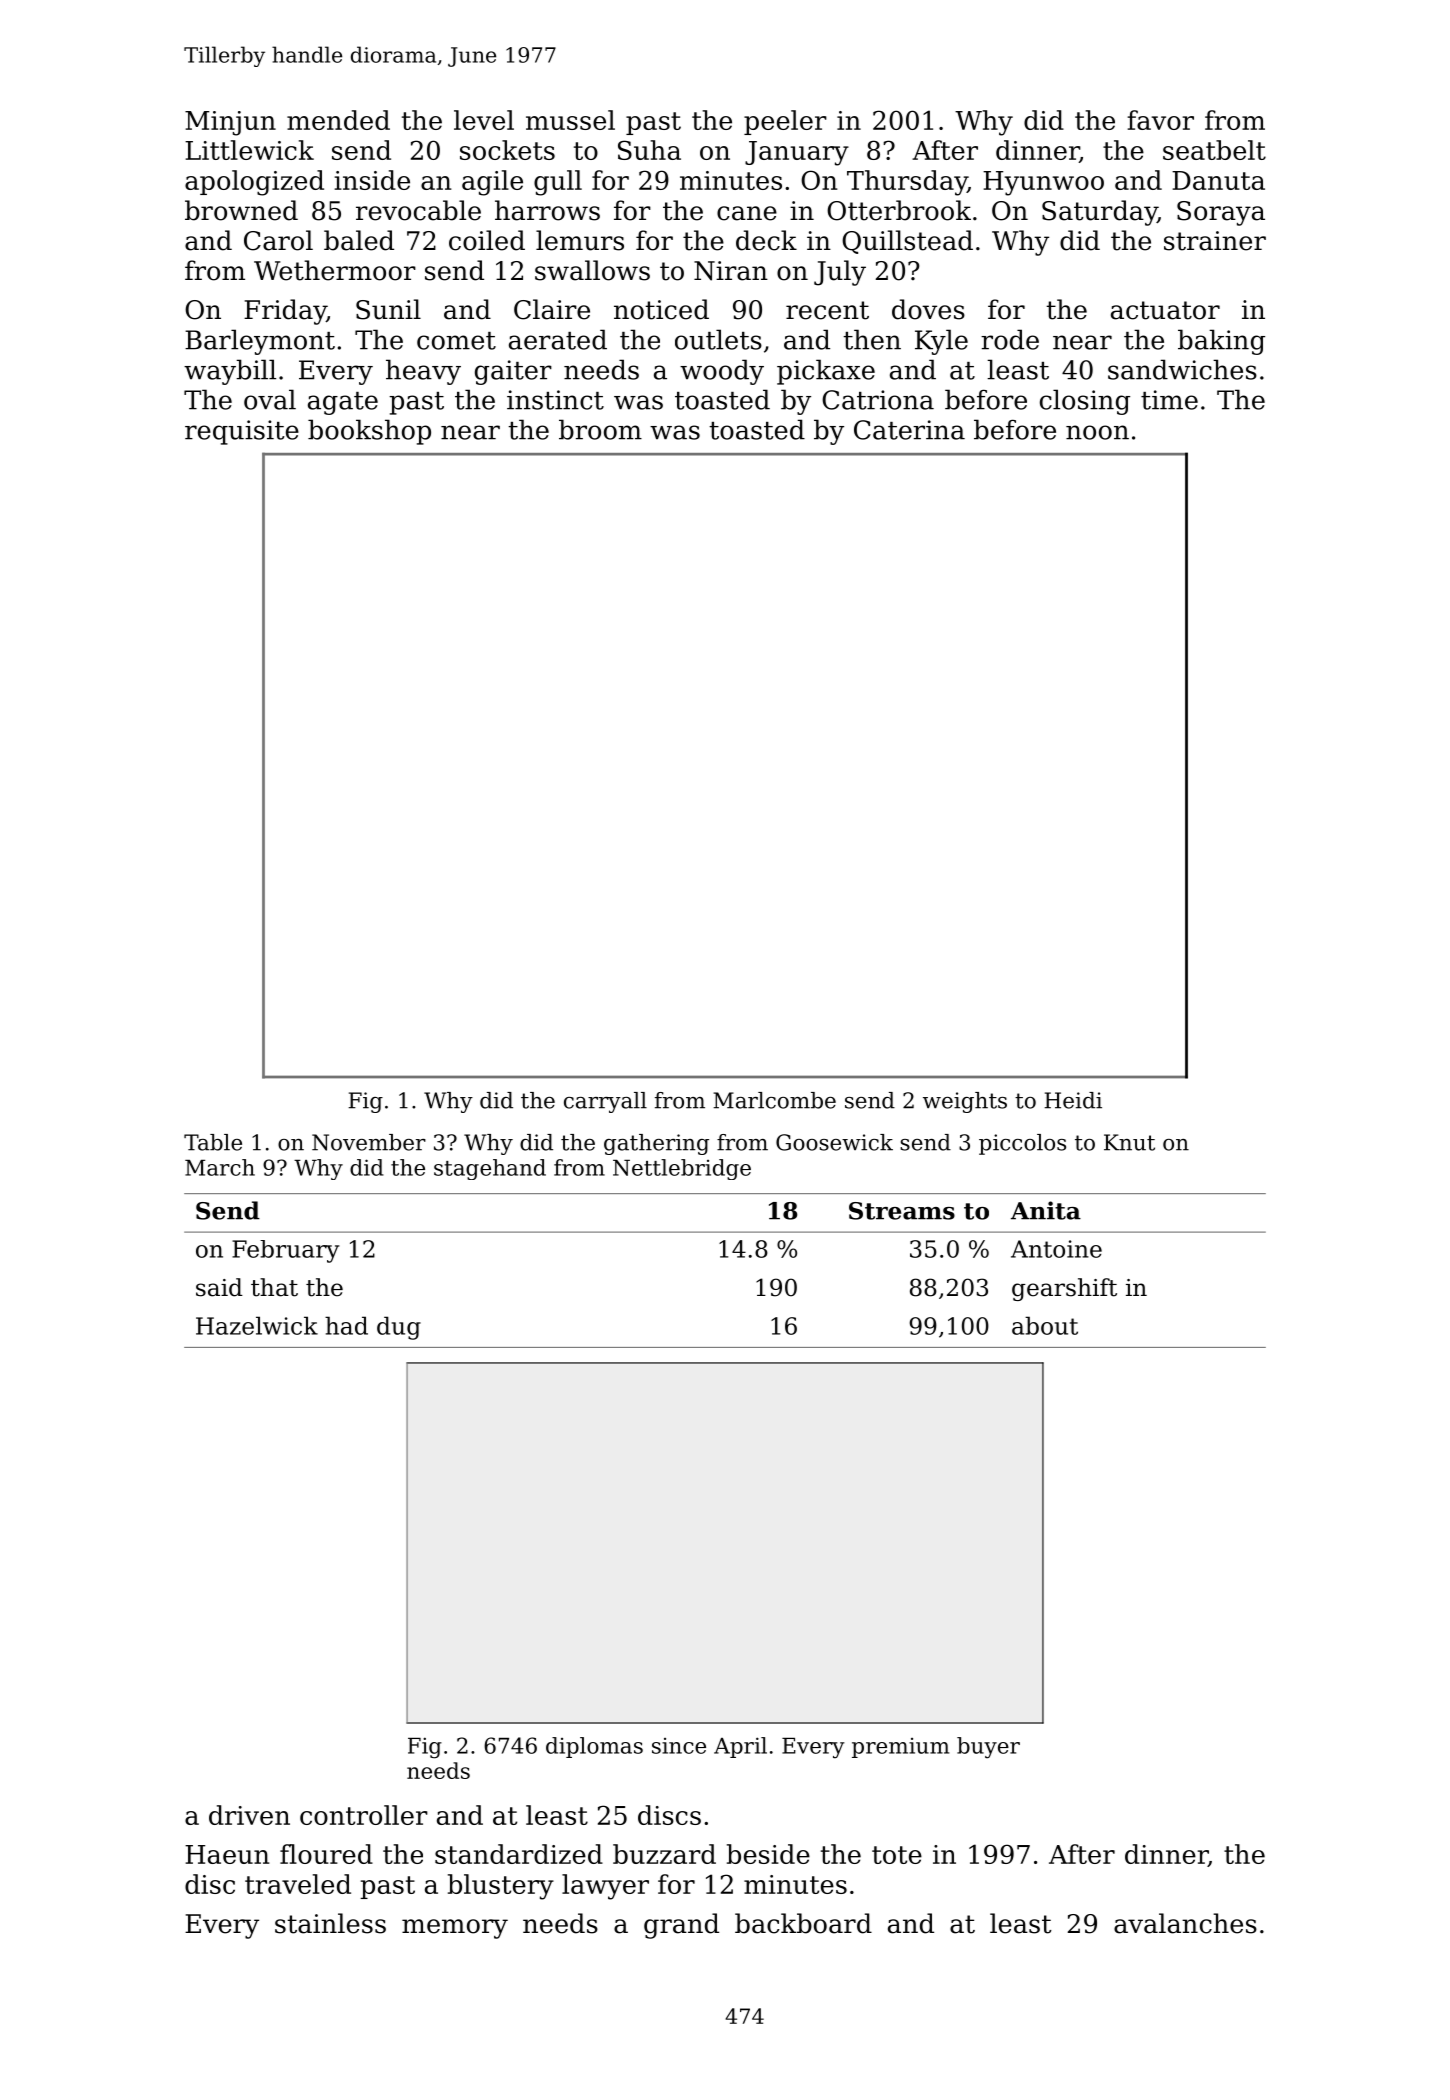 This screenshot has width=1450, height=2100. I want to click on carryall, so click(605, 1102).
